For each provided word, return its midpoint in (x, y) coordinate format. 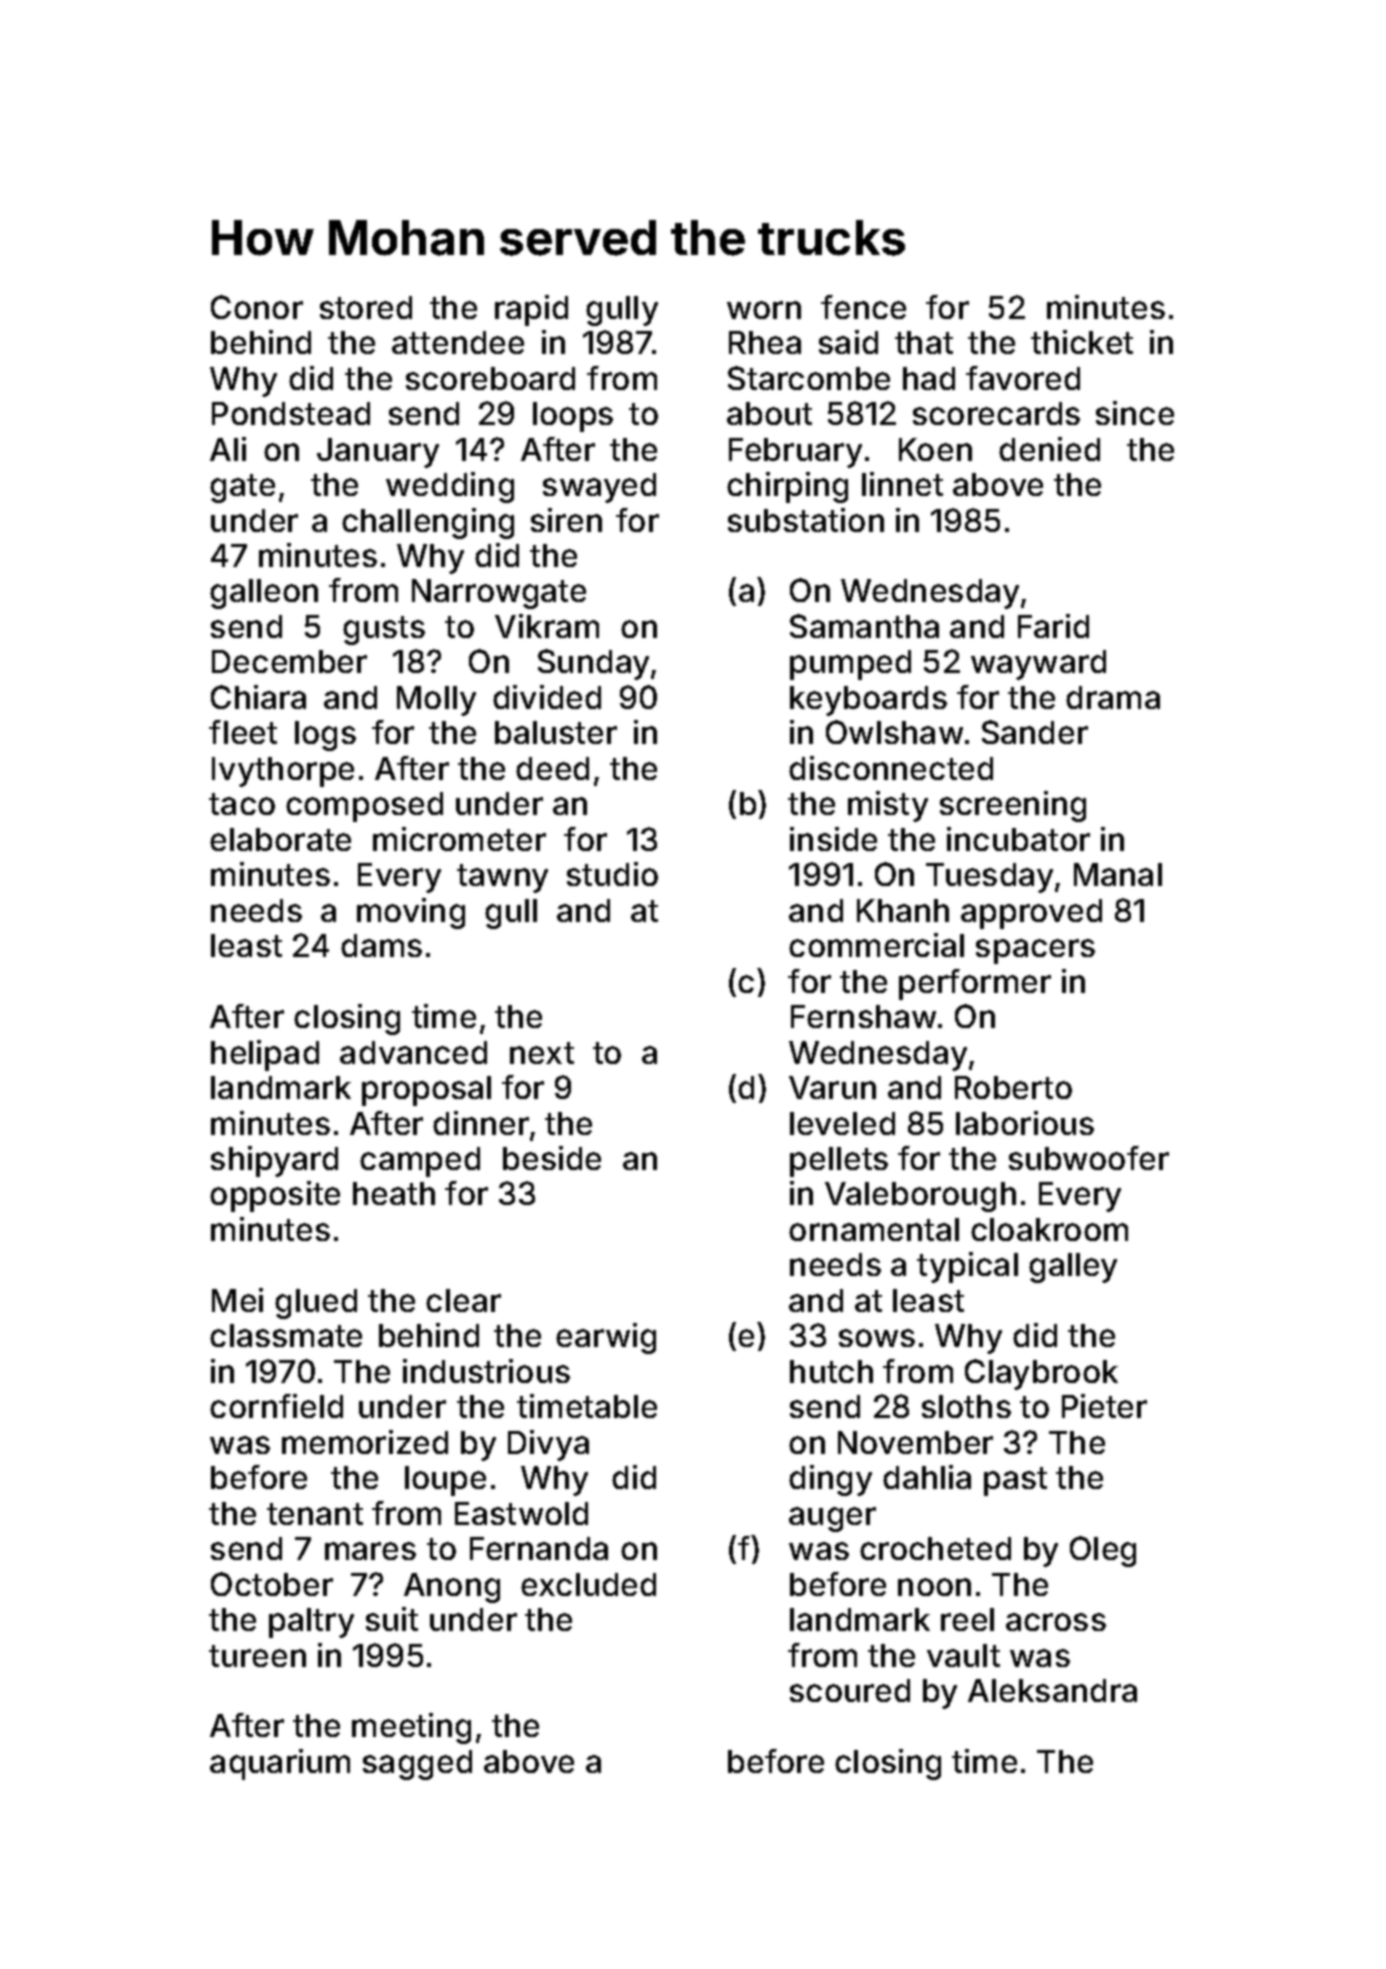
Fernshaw (863, 1016)
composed (364, 807)
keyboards (868, 701)
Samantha (864, 626)
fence (863, 307)
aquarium (280, 1764)
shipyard (274, 1161)
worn (764, 310)
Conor (257, 307)
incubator (1018, 839)
